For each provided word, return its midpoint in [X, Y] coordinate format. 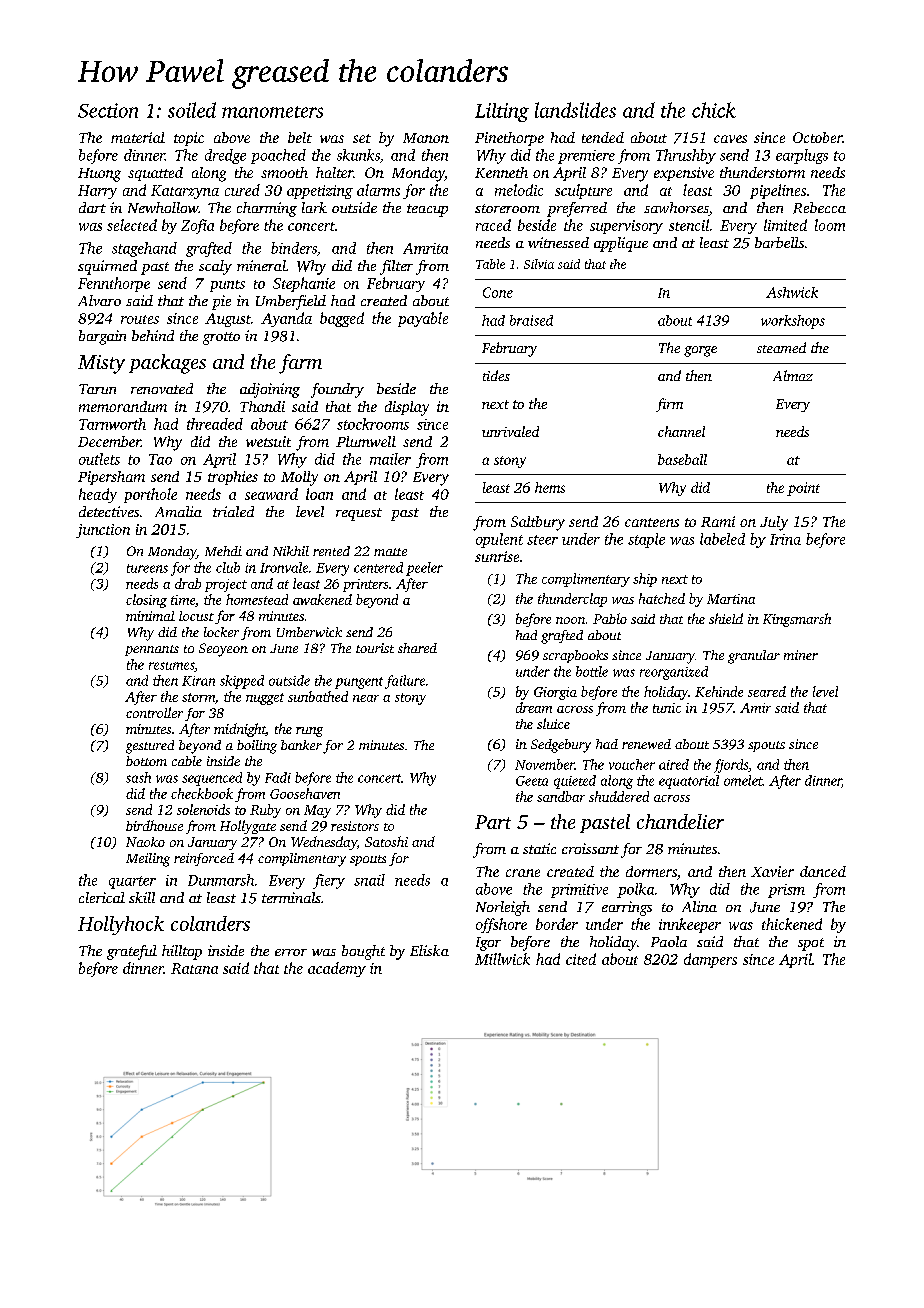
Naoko [145, 842]
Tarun [97, 389]
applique [621, 244]
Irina [785, 539]
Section [108, 110]
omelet [743, 780]
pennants [152, 650]
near [366, 698]
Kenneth [501, 172]
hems [550, 487]
